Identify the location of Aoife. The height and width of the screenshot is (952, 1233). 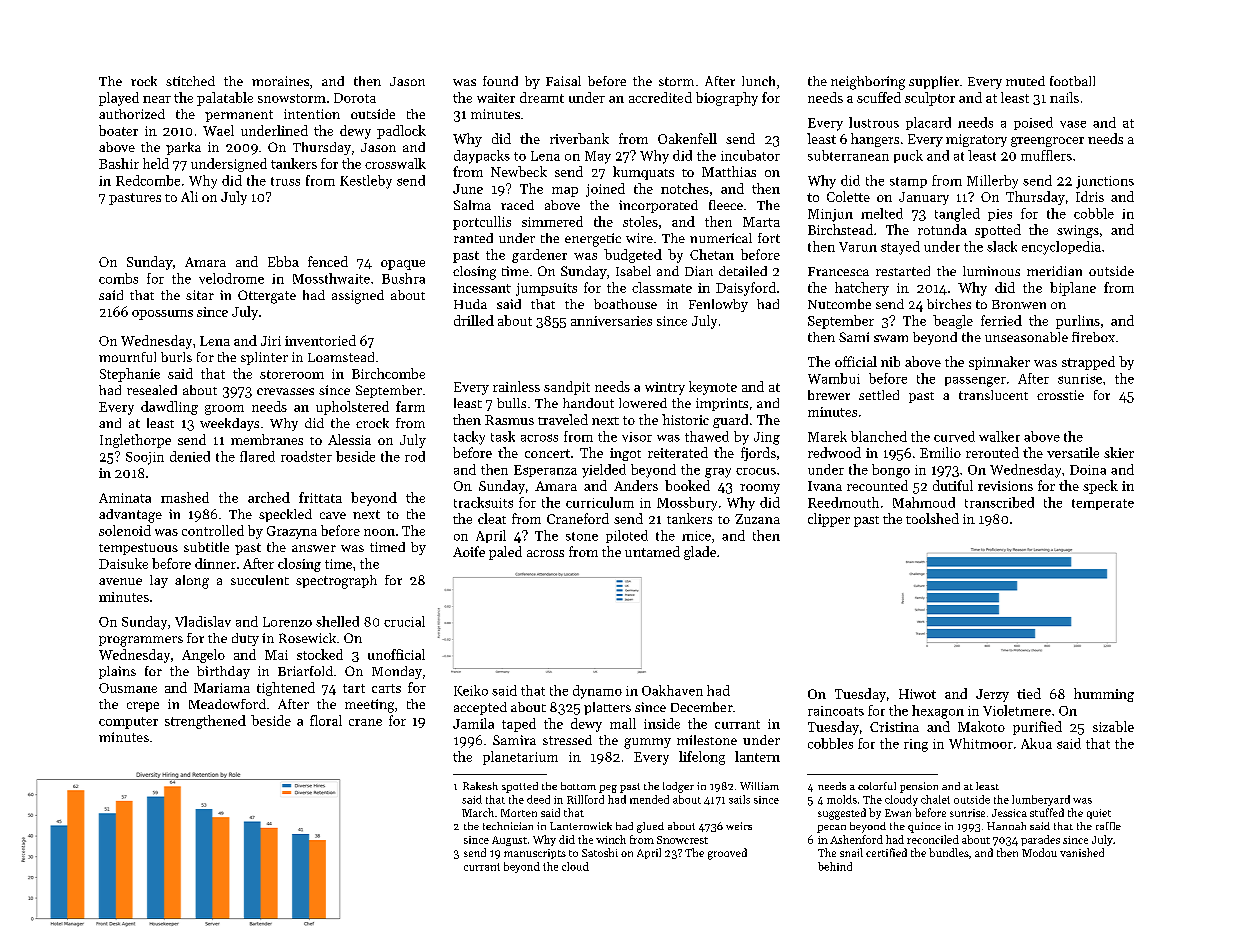
(469, 551).
